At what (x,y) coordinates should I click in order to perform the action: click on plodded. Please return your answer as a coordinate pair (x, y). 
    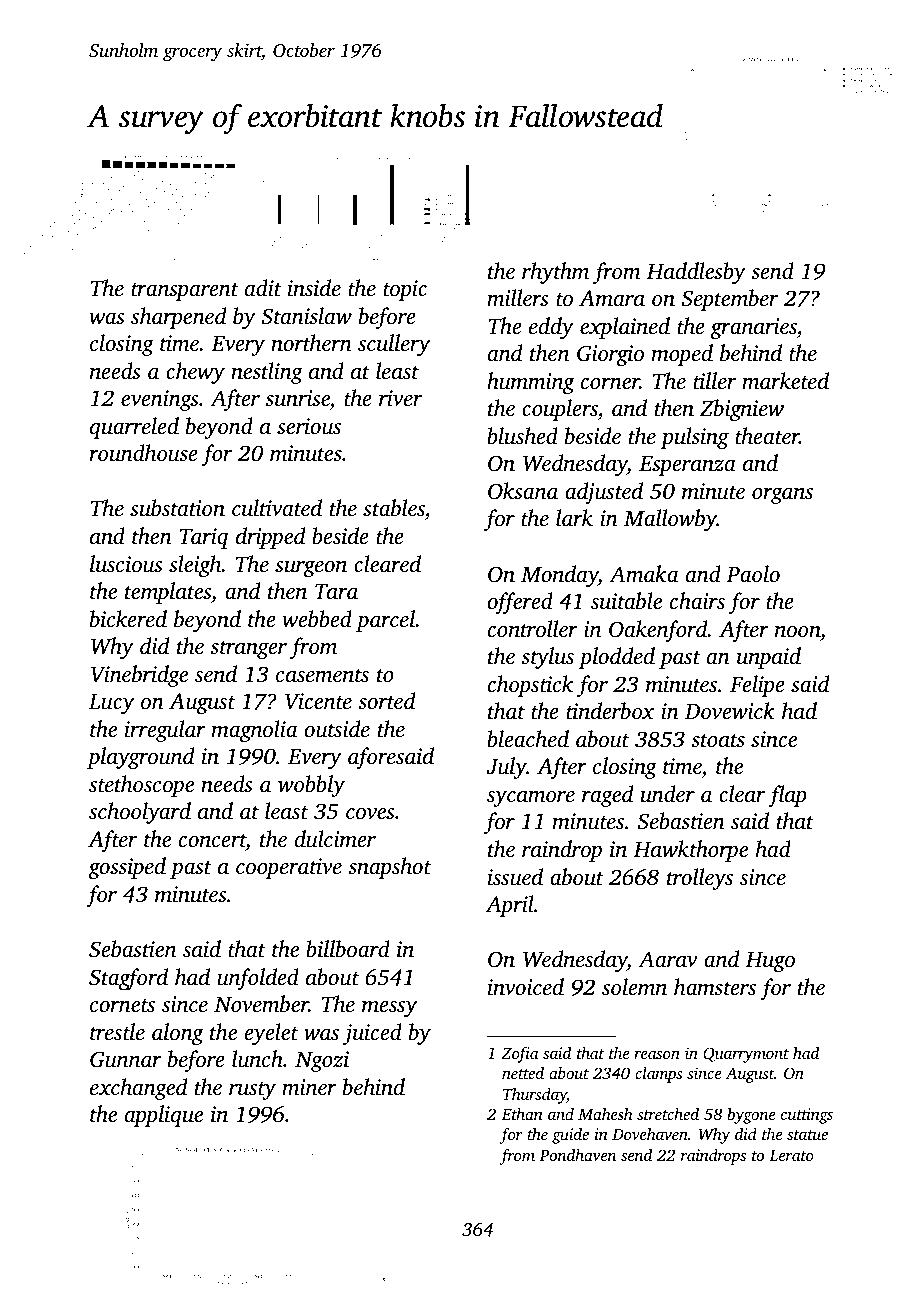
    Looking at the image, I should click on (617, 658).
